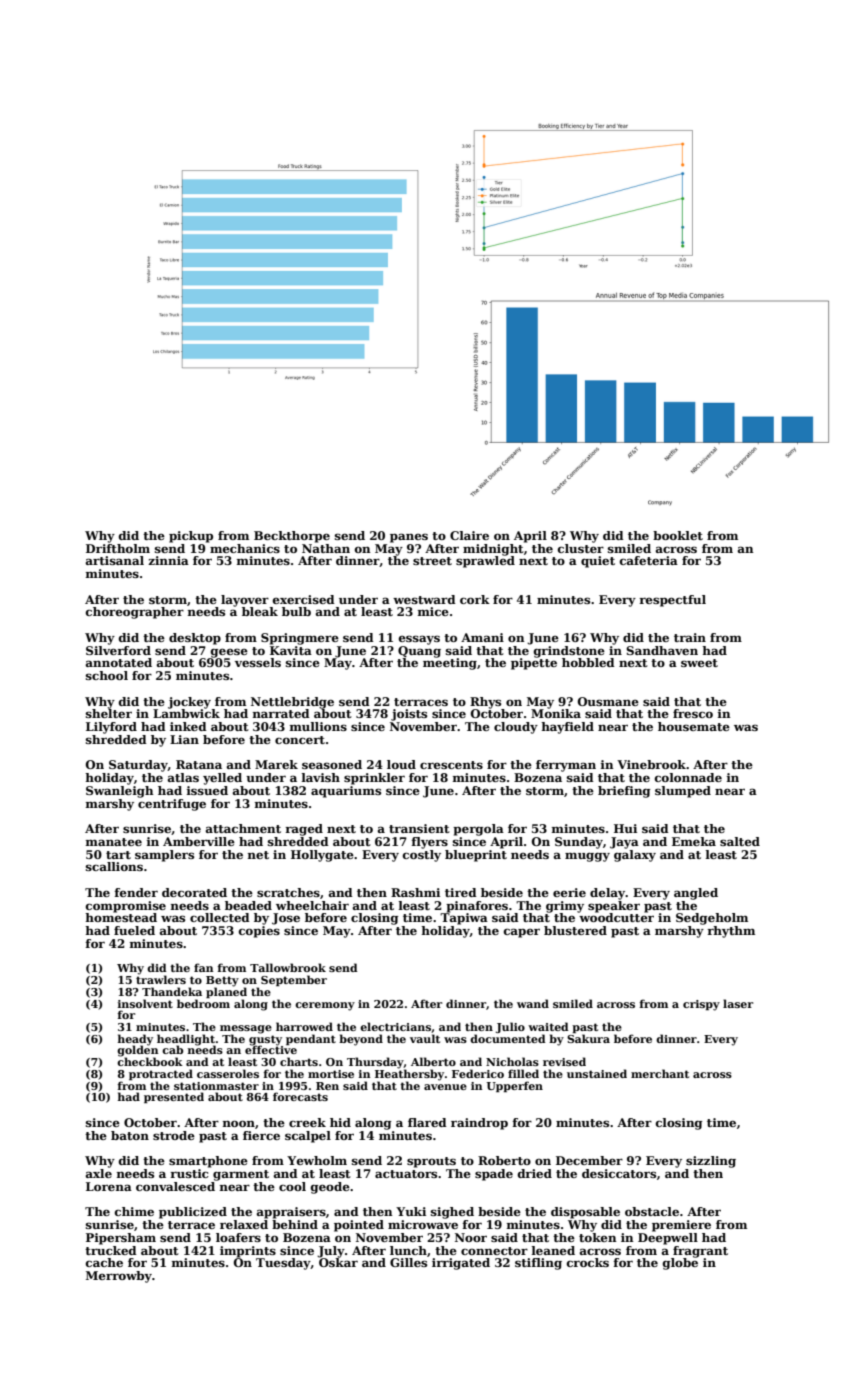 The width and height of the screenshot is (849, 1400). What do you see at coordinates (678, 535) in the screenshot?
I see `booklet` at bounding box center [678, 535].
